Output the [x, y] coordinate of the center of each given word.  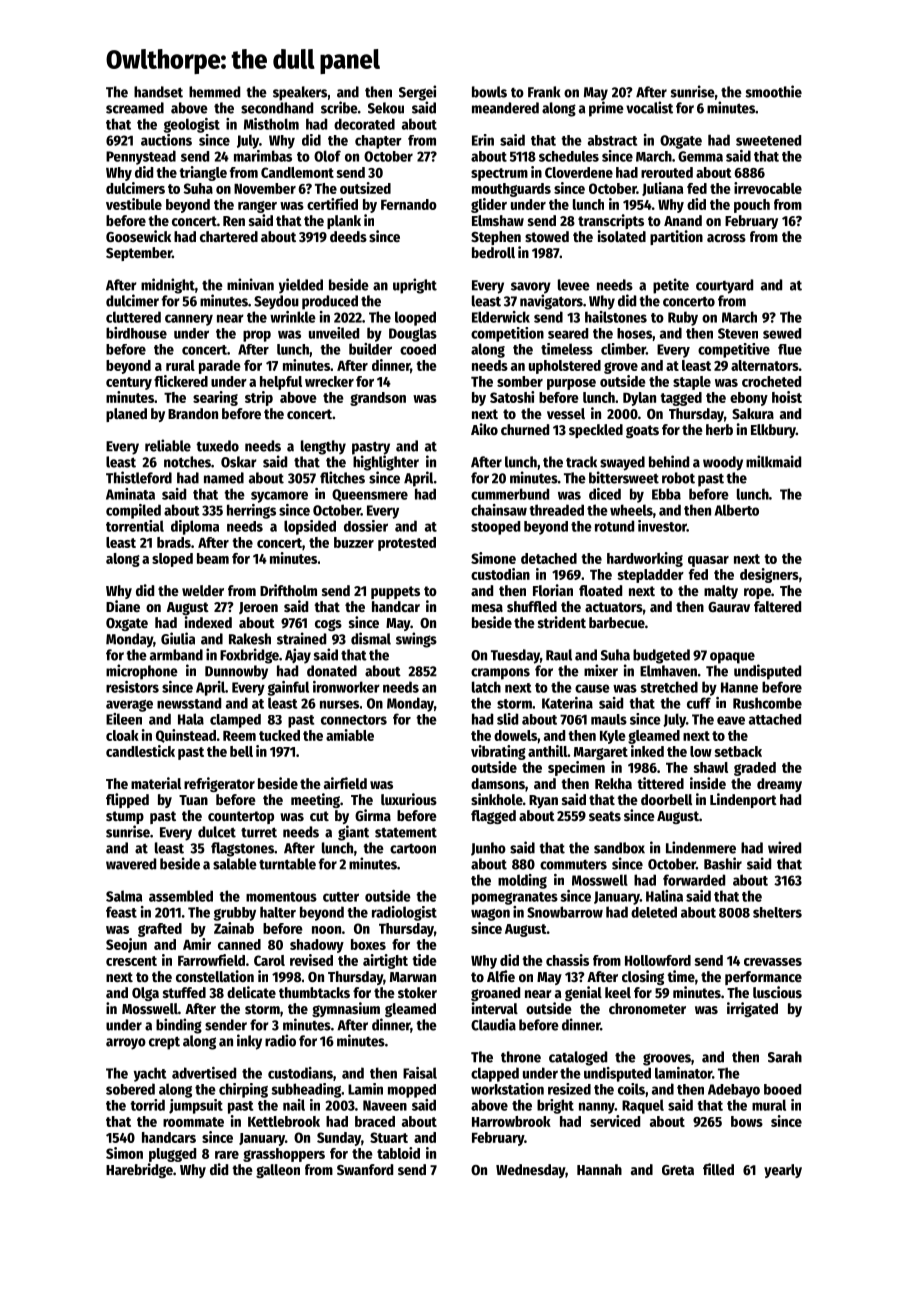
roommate [193, 1122]
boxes [368, 944]
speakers [300, 93]
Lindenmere [701, 847]
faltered [777, 606]
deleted [654, 912]
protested [407, 544]
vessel [566, 413]
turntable [287, 864]
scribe [339, 107]
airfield [345, 783]
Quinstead [186, 736]
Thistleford [139, 477]
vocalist [649, 107]
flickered [181, 381]
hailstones [616, 317]
